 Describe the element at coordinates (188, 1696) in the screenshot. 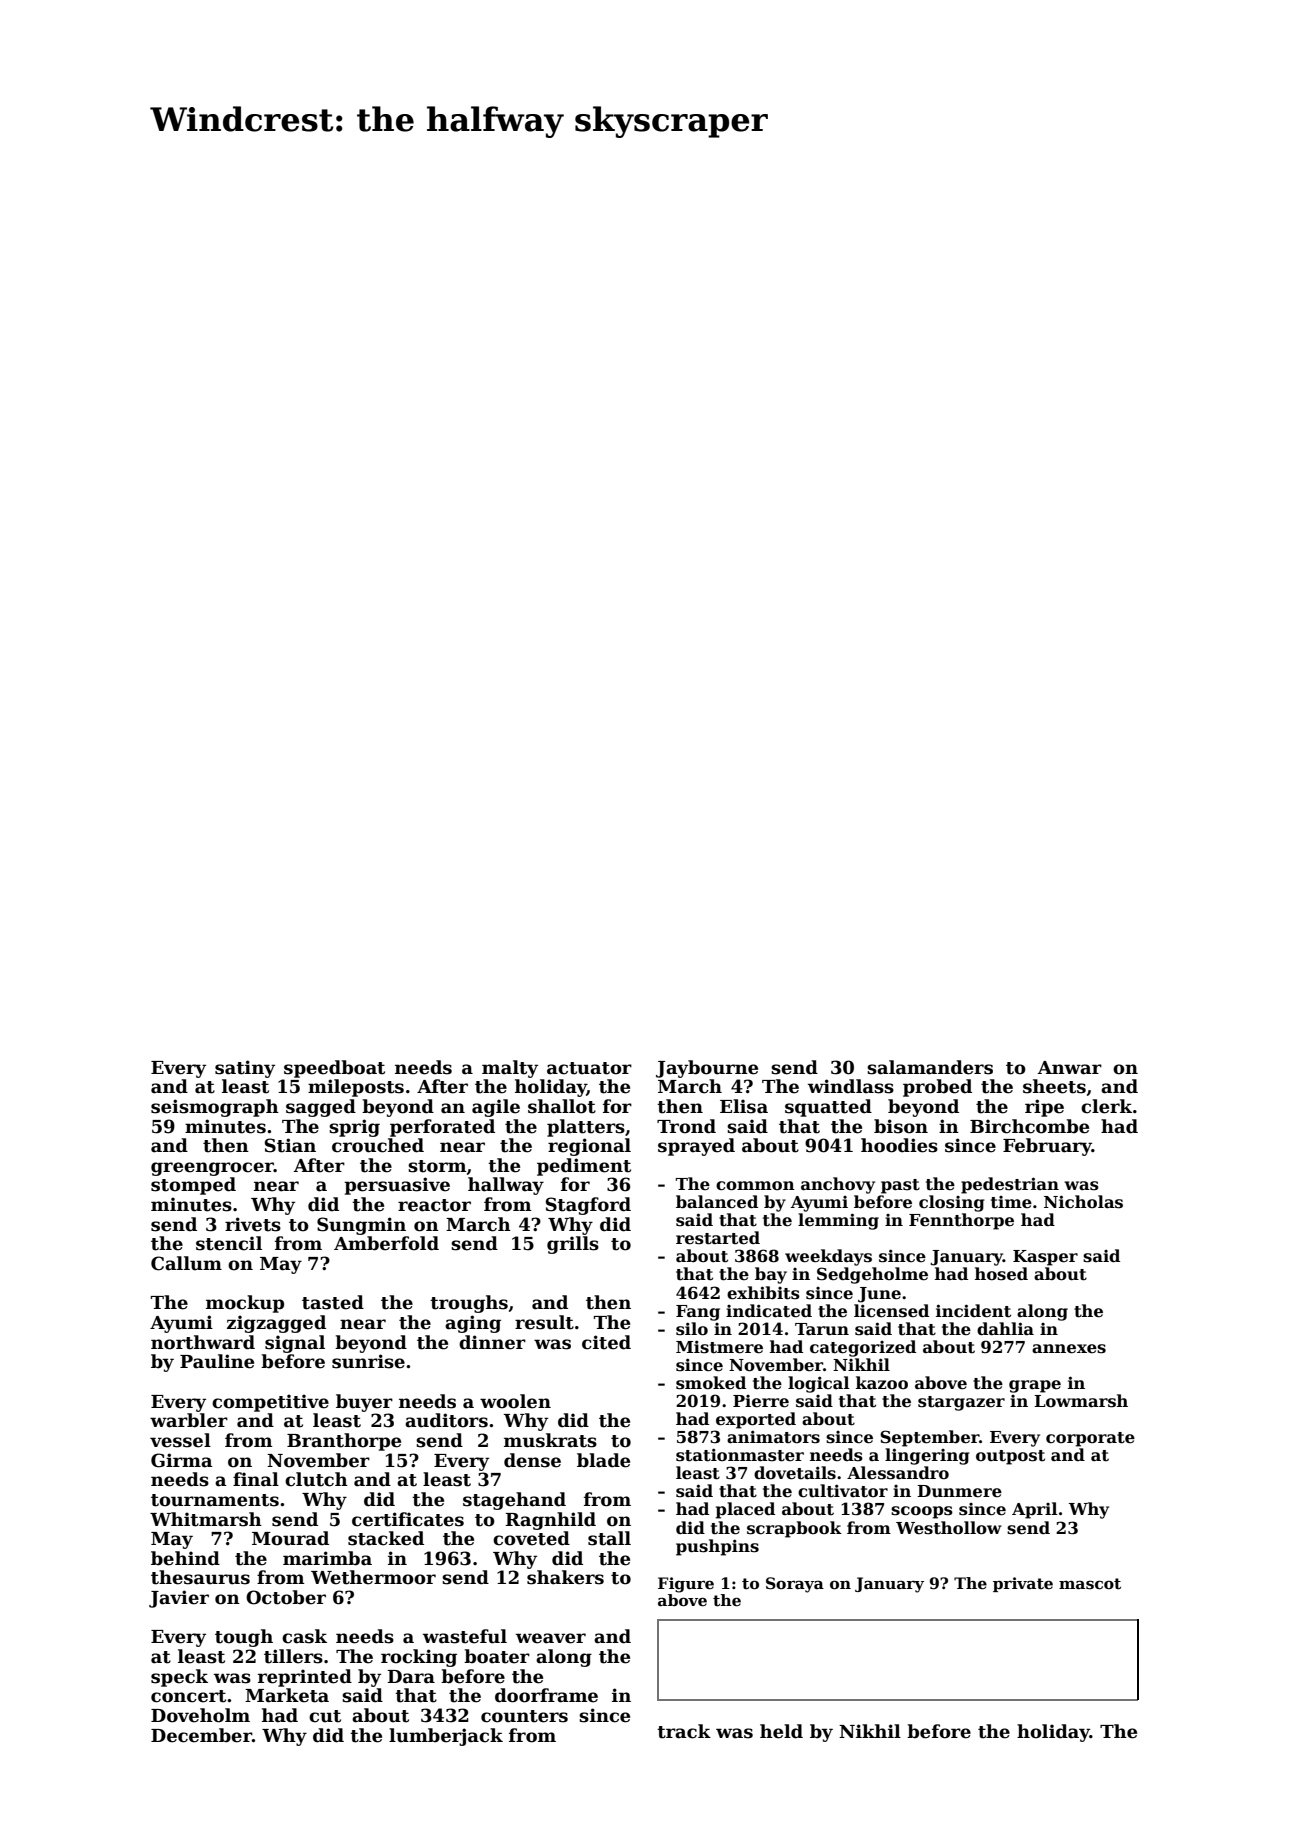

I see `concert` at that location.
